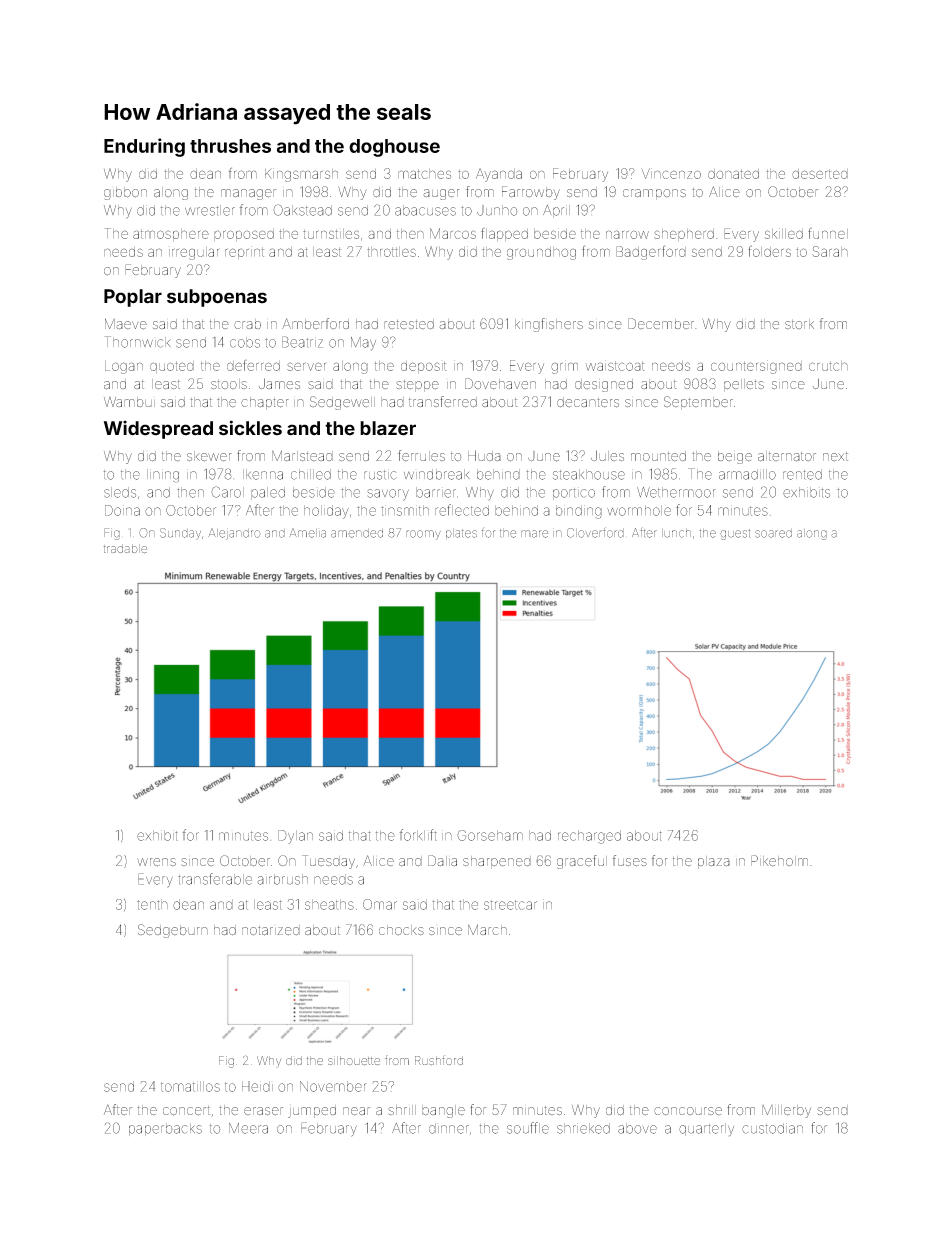 Image resolution: width=952 pixels, height=1233 pixels. Describe the element at coordinates (144, 147) in the screenshot. I see `Enduring` at that location.
